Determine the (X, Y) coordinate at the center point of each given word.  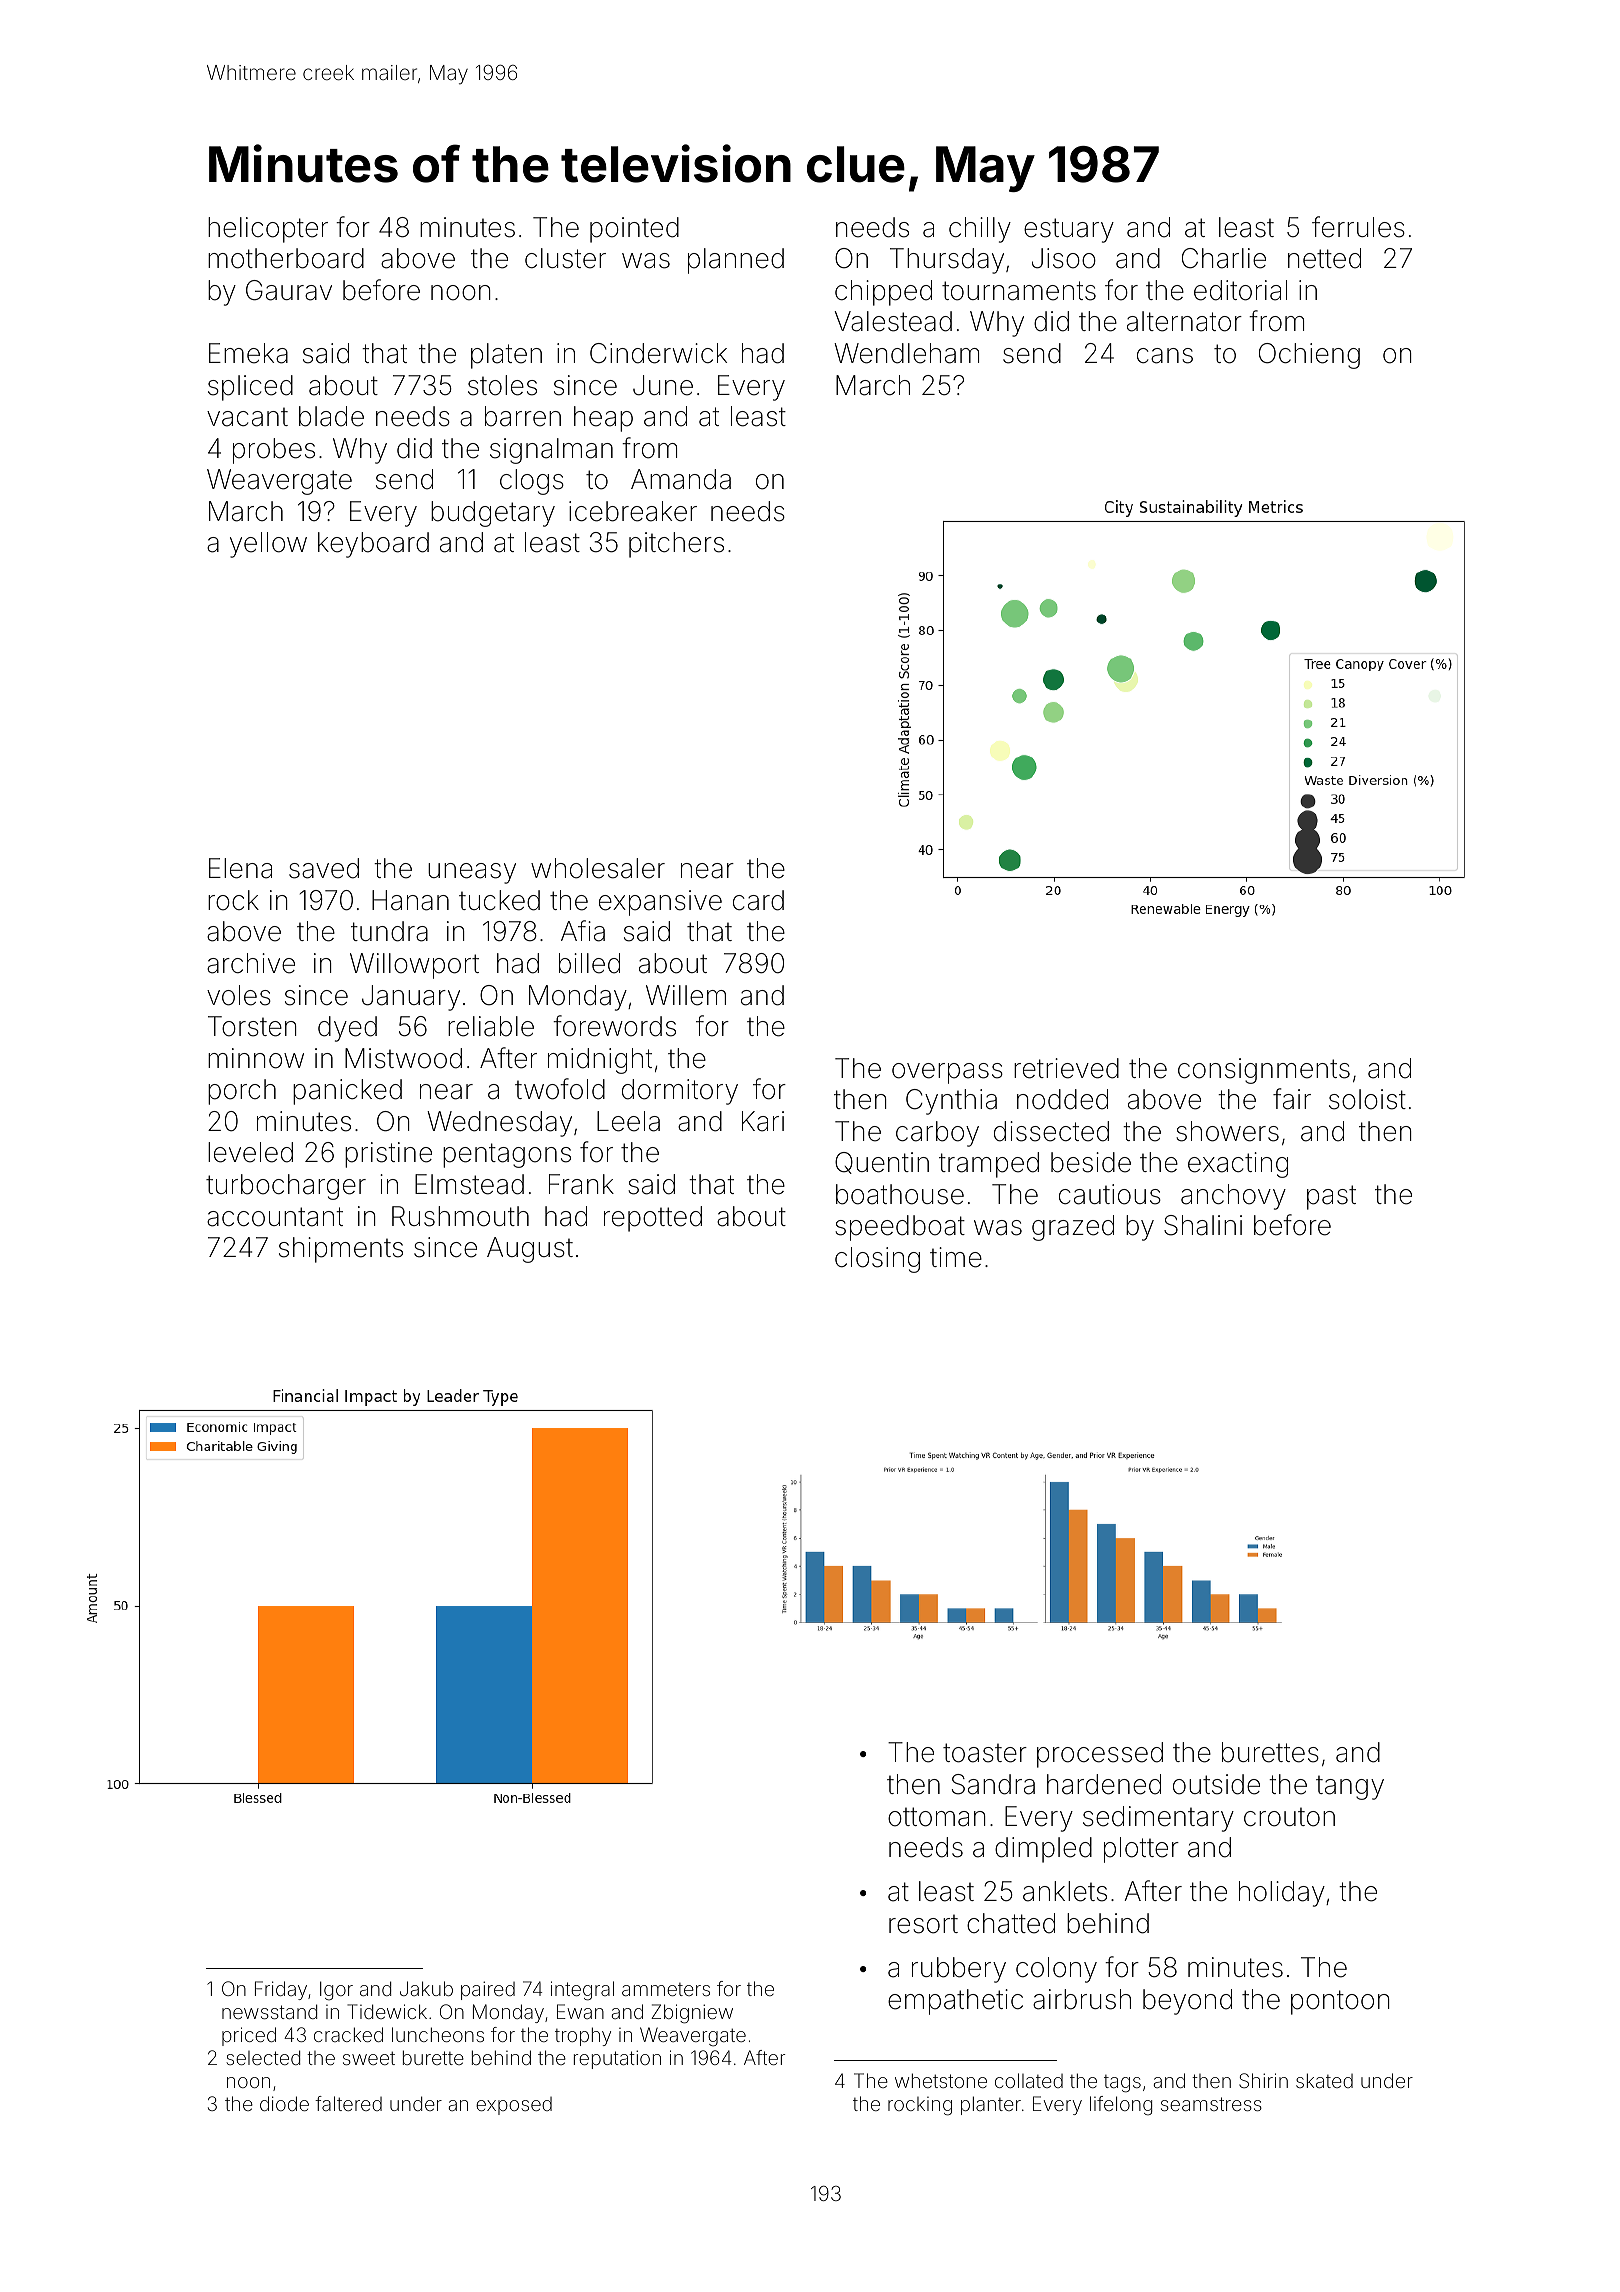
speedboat (900, 1228)
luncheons (438, 2034)
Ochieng (1309, 356)
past (1331, 1197)
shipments (341, 1250)
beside (1091, 1162)
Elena (240, 868)
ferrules (1358, 227)
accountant (275, 1217)
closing (877, 1260)
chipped (883, 293)
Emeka (248, 353)
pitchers (676, 545)
